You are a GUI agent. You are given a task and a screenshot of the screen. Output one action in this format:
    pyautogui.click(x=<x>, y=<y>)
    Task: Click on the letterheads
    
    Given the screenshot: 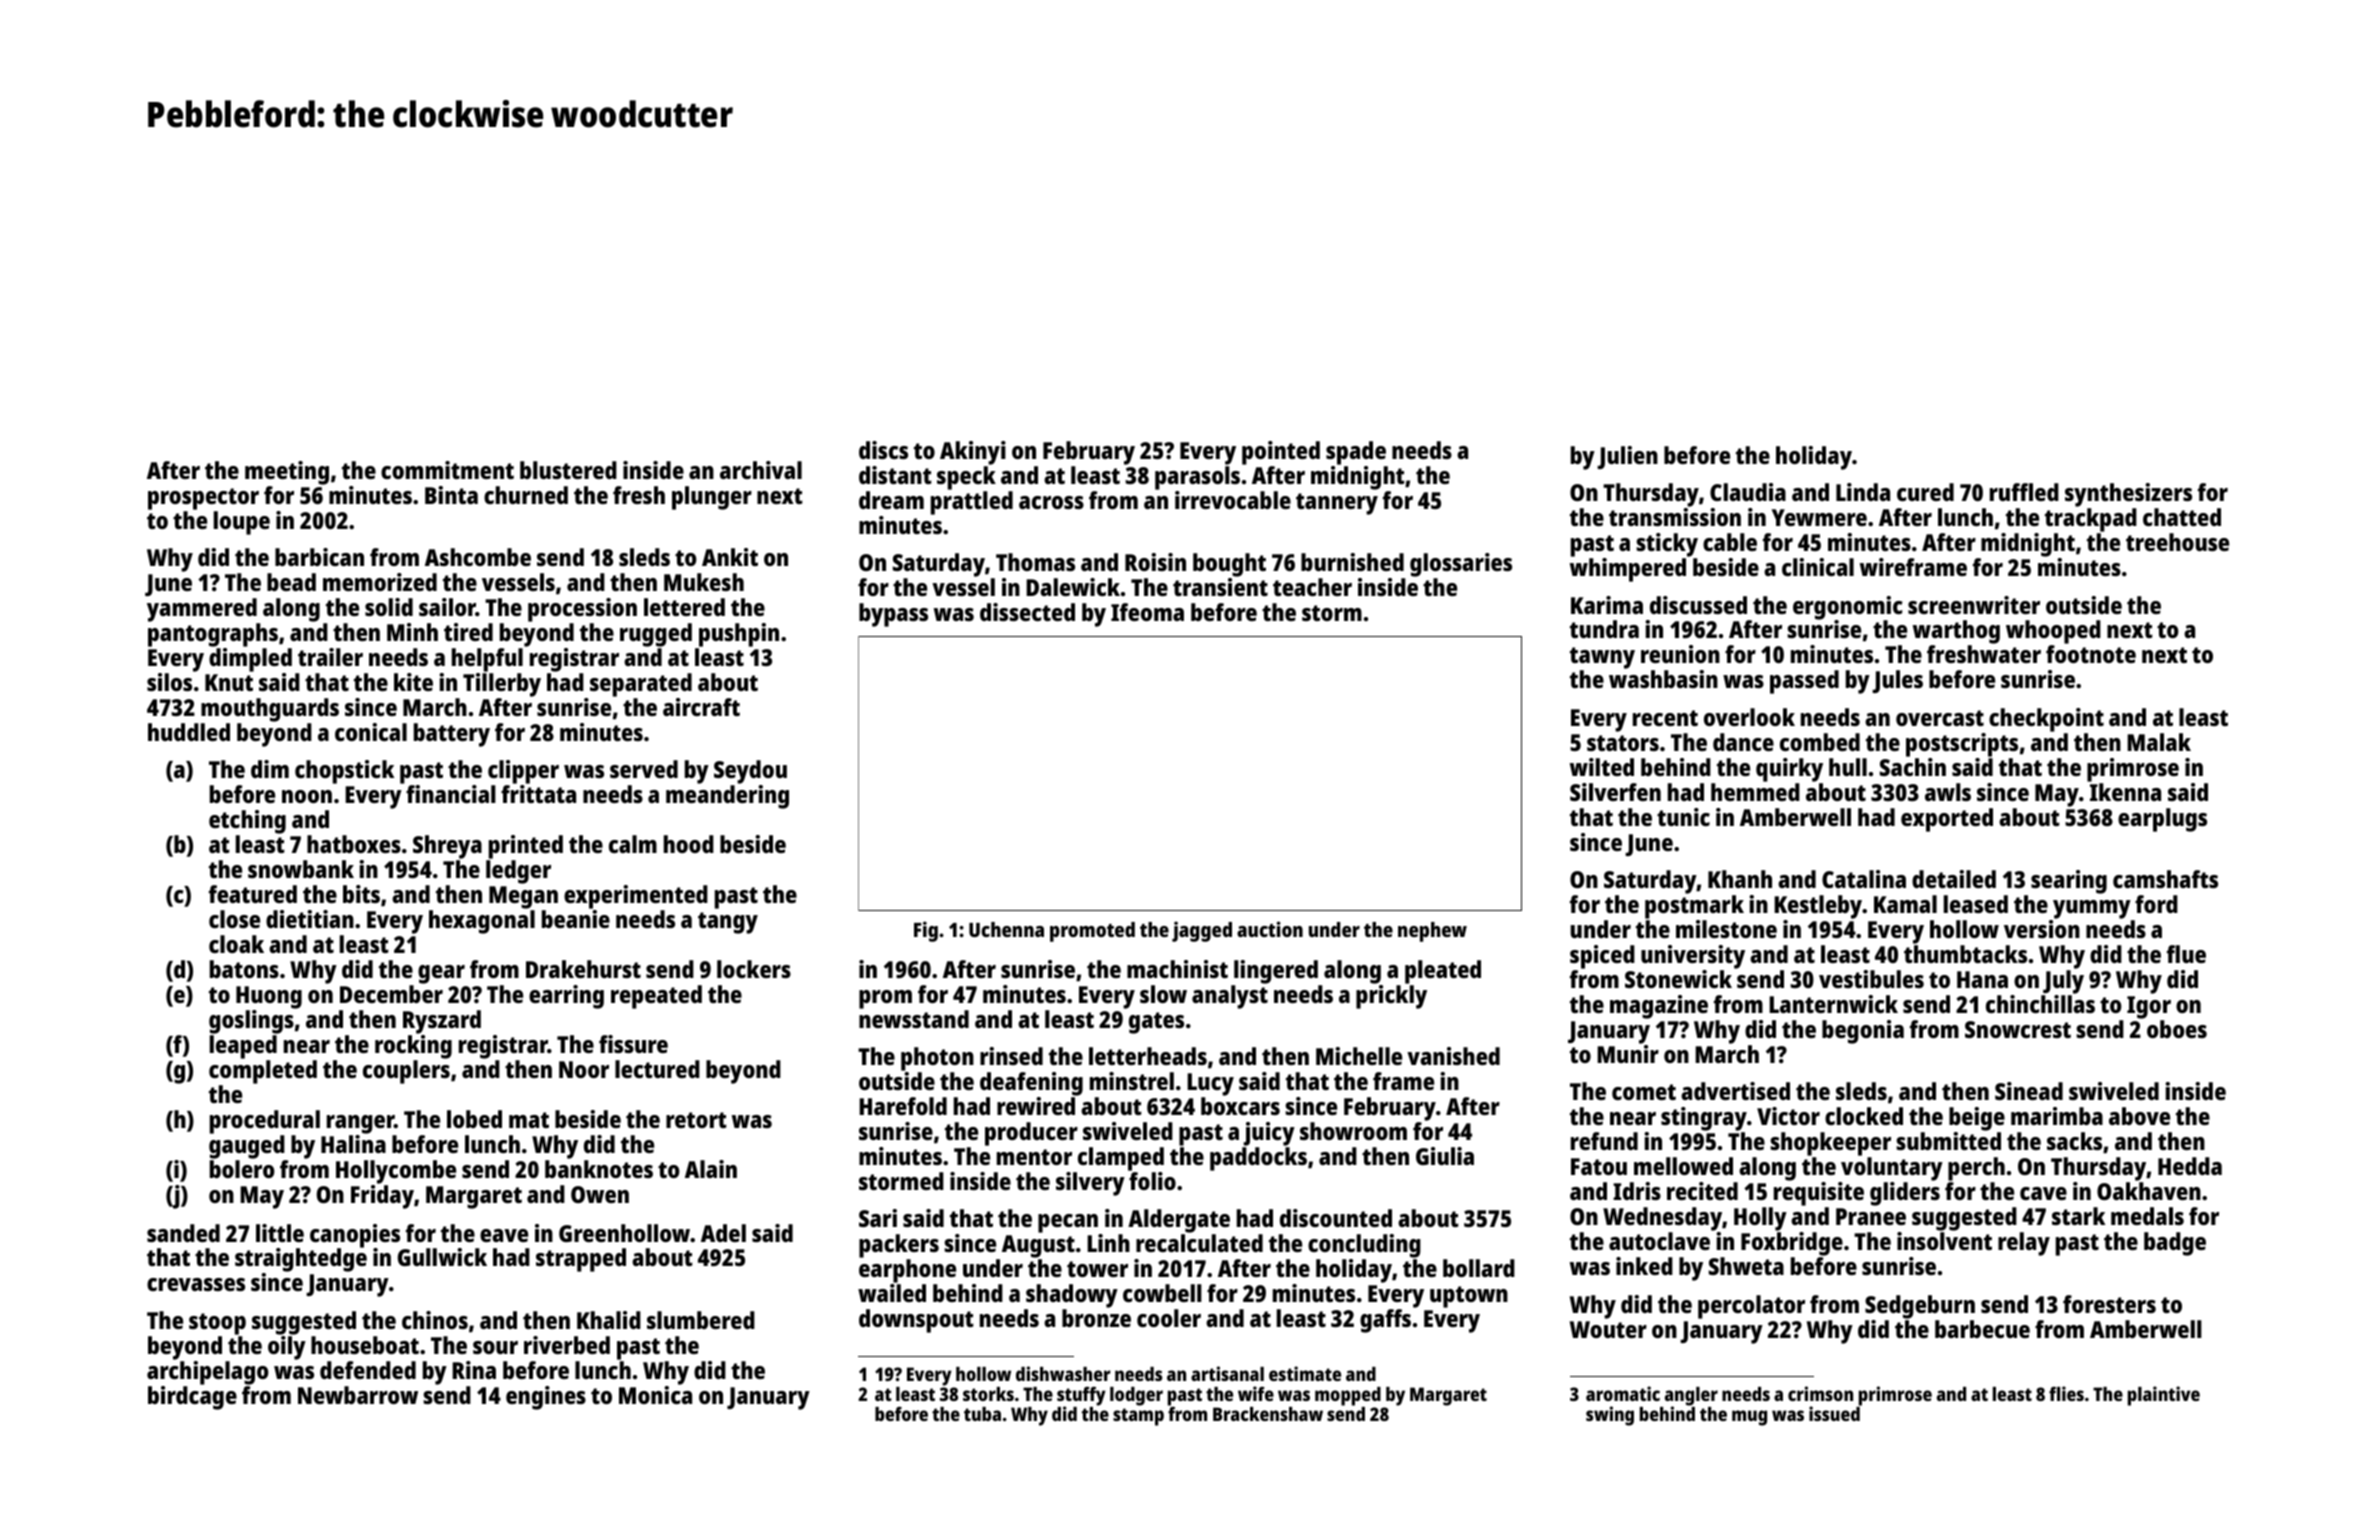 What is the action you would take?
    pyautogui.click(x=1148, y=1056)
